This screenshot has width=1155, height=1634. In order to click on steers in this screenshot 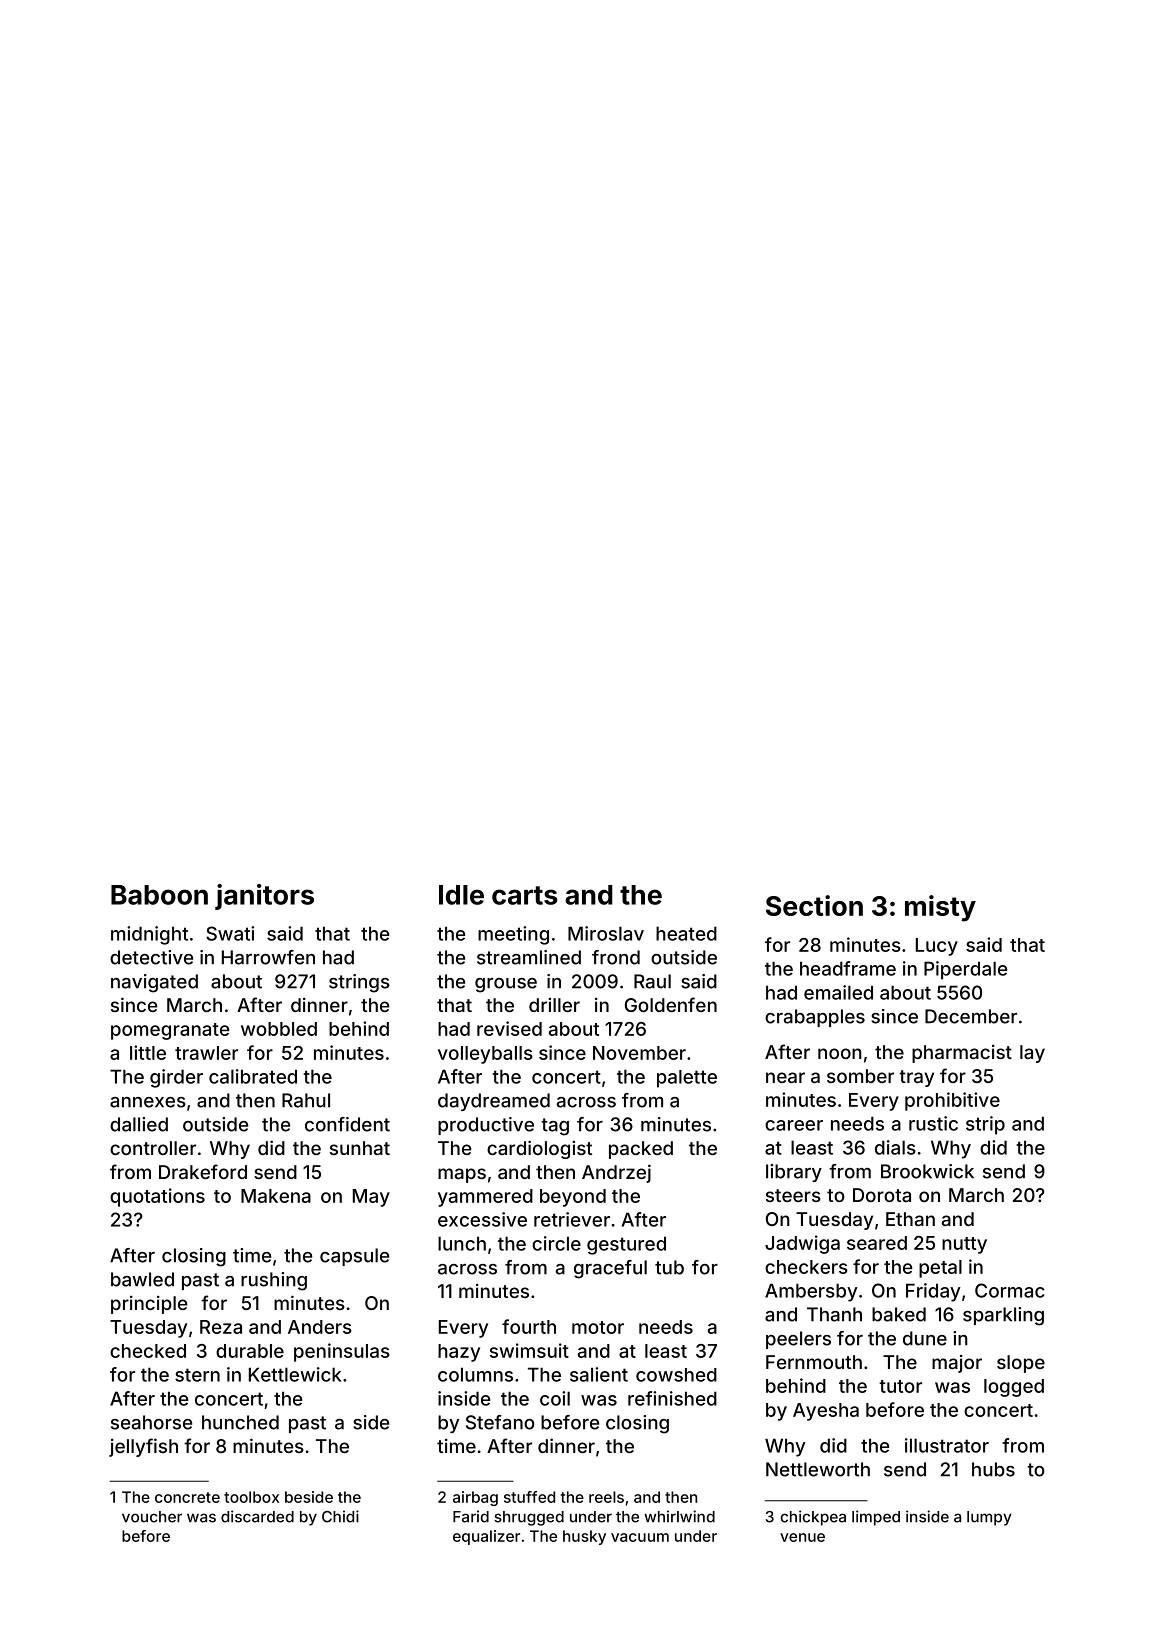, I will do `click(793, 1195)`.
